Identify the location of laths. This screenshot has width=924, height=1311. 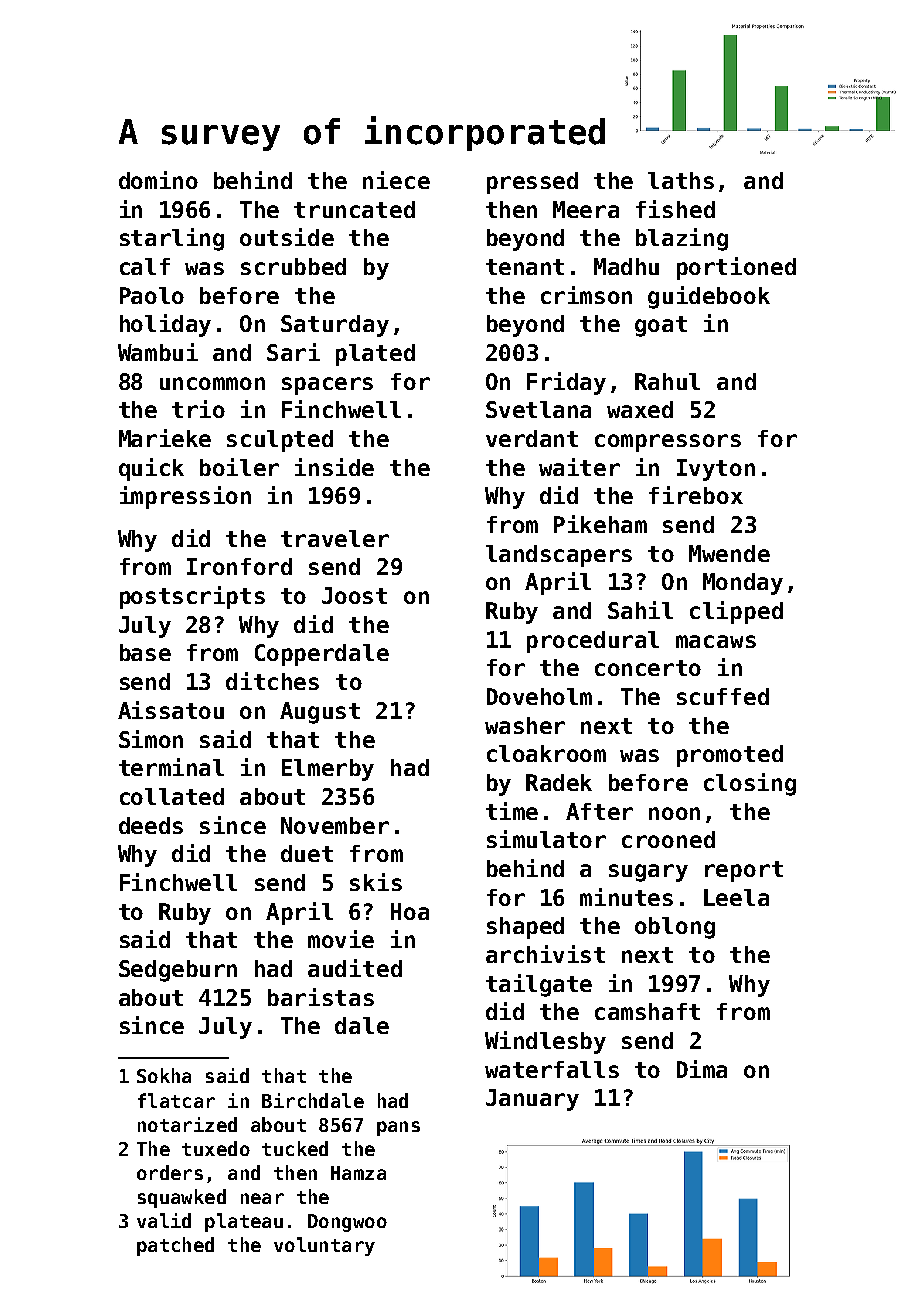
(681, 180).
